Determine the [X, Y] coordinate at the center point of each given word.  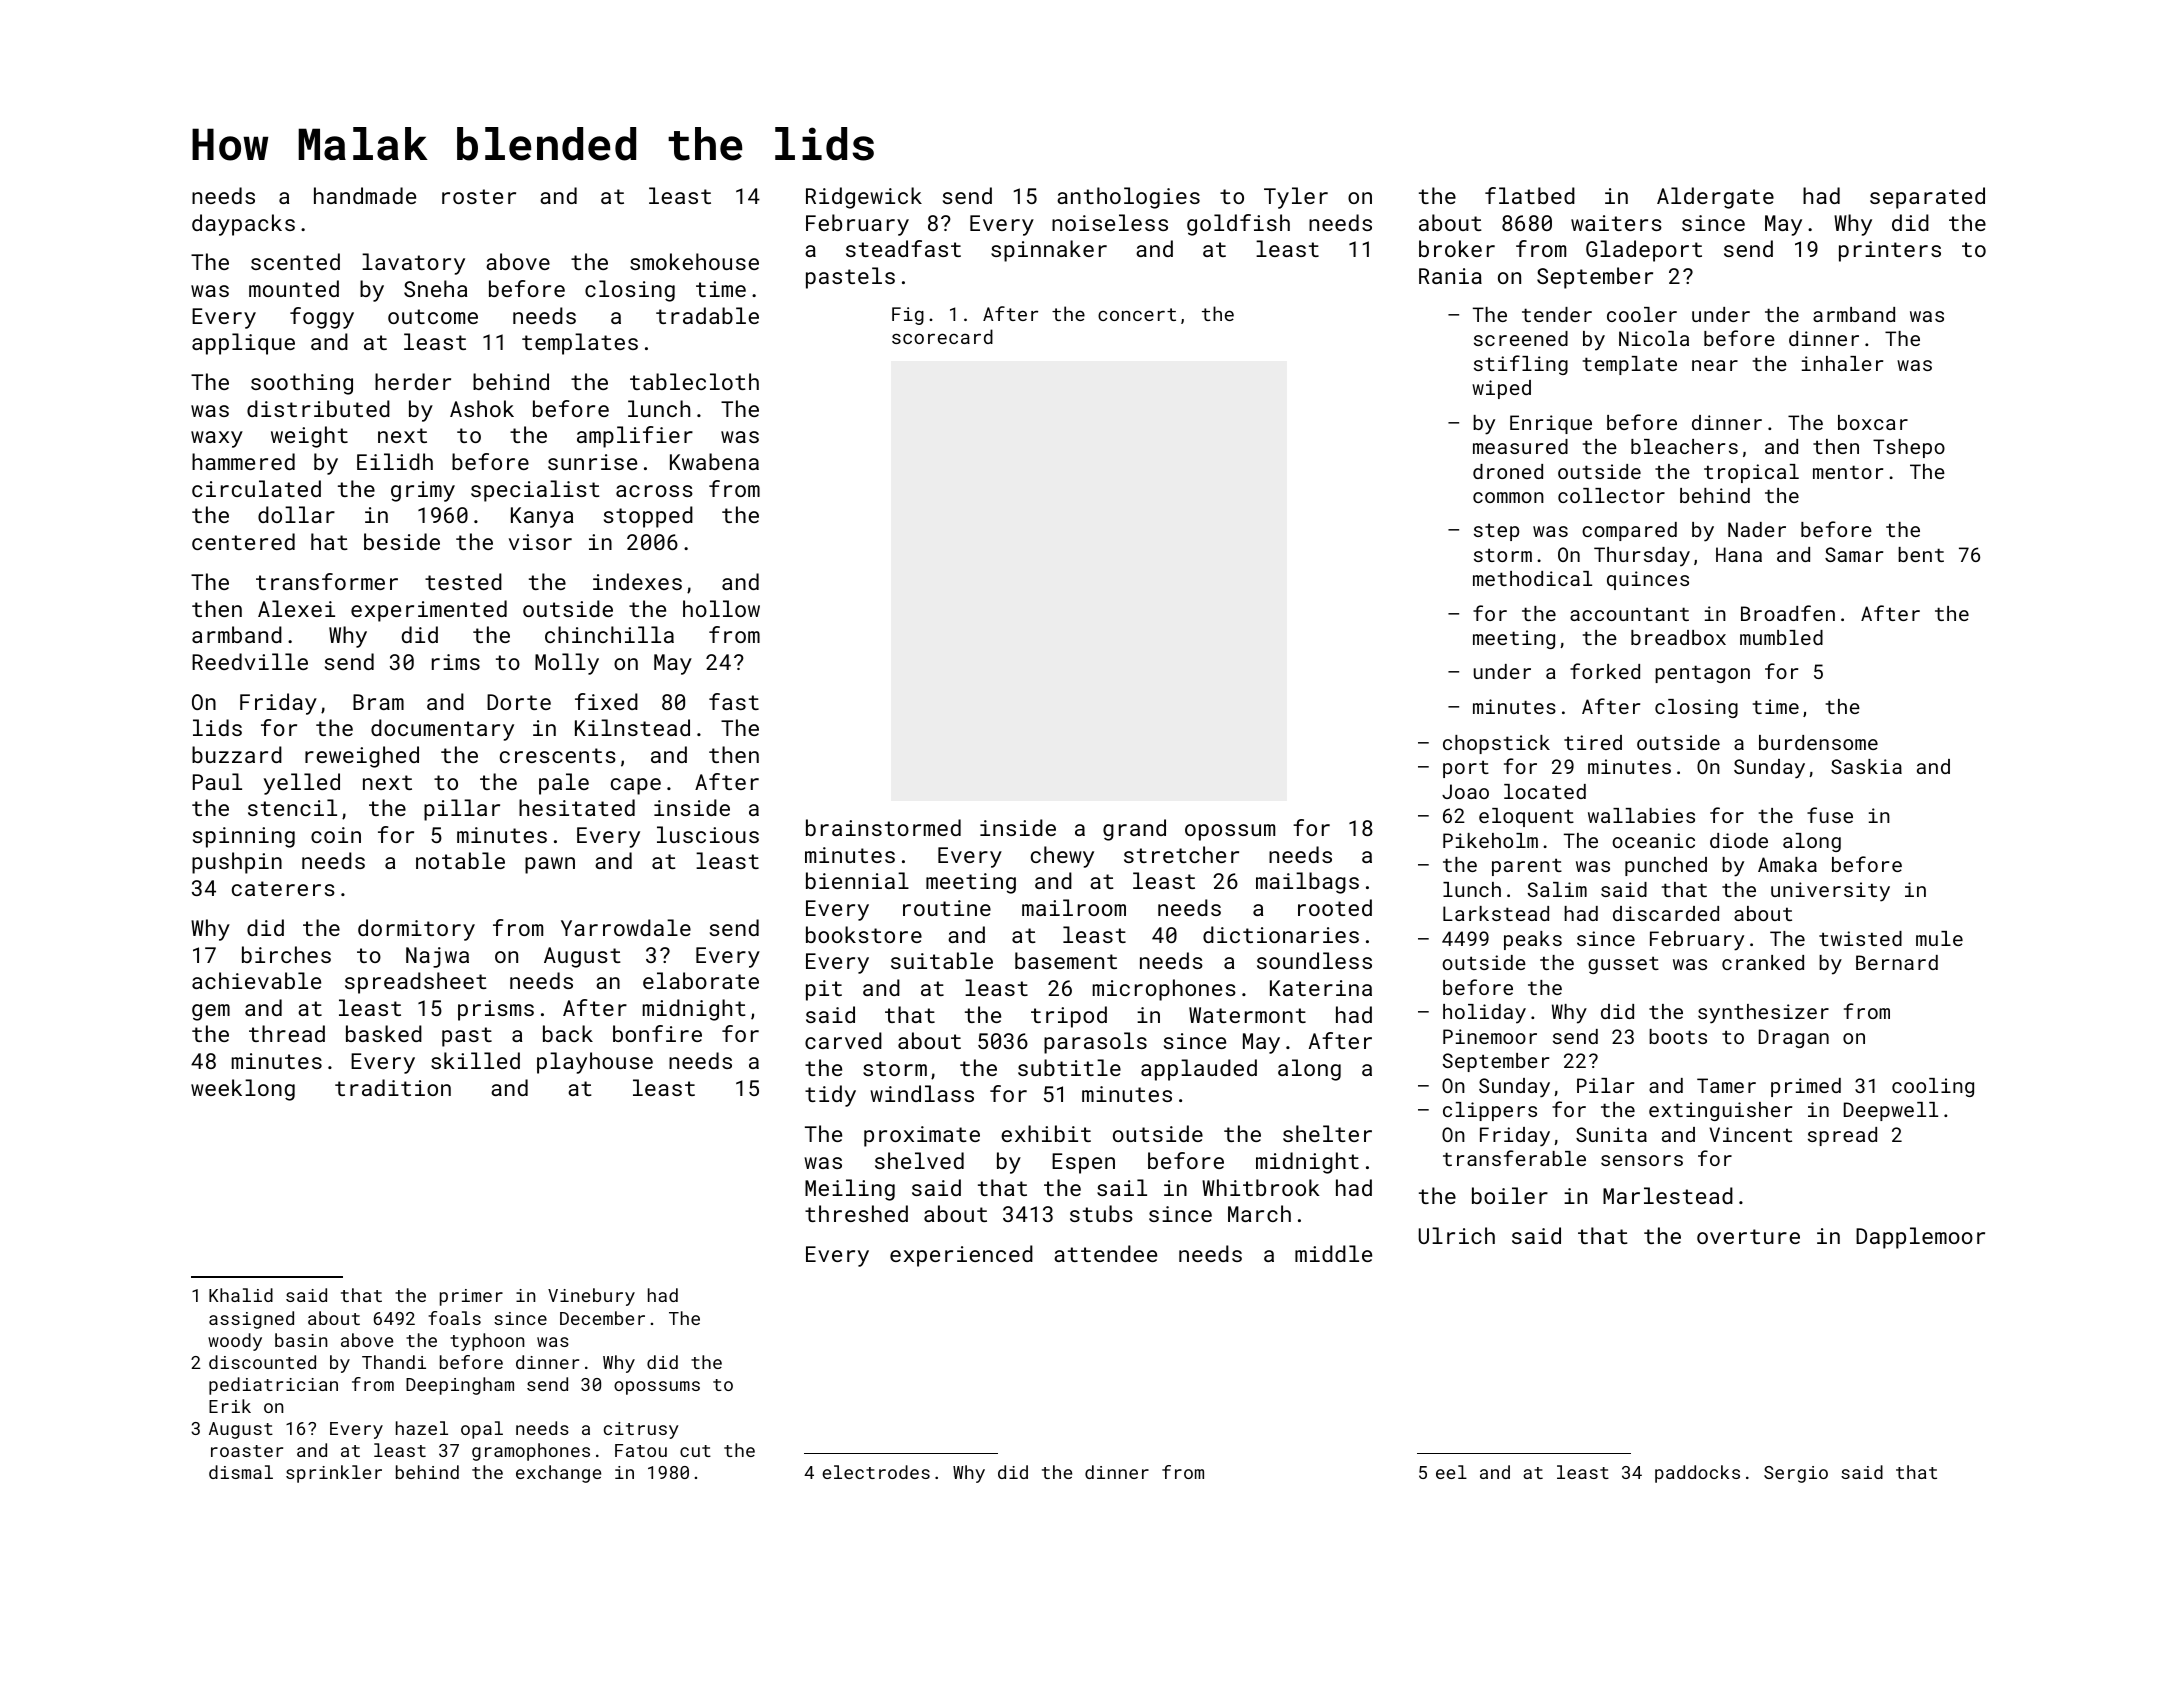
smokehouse [694, 261]
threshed [856, 1213]
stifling [1521, 365]
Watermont [1247, 1015]
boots [1678, 1036]
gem [211, 1012]
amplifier [635, 437]
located [1545, 791]
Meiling [850, 1190]
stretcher [1181, 854]
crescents [558, 755]
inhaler [1842, 363]
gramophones [531, 1452]
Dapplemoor [1920, 1238]
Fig [908, 316]
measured [1520, 446]
